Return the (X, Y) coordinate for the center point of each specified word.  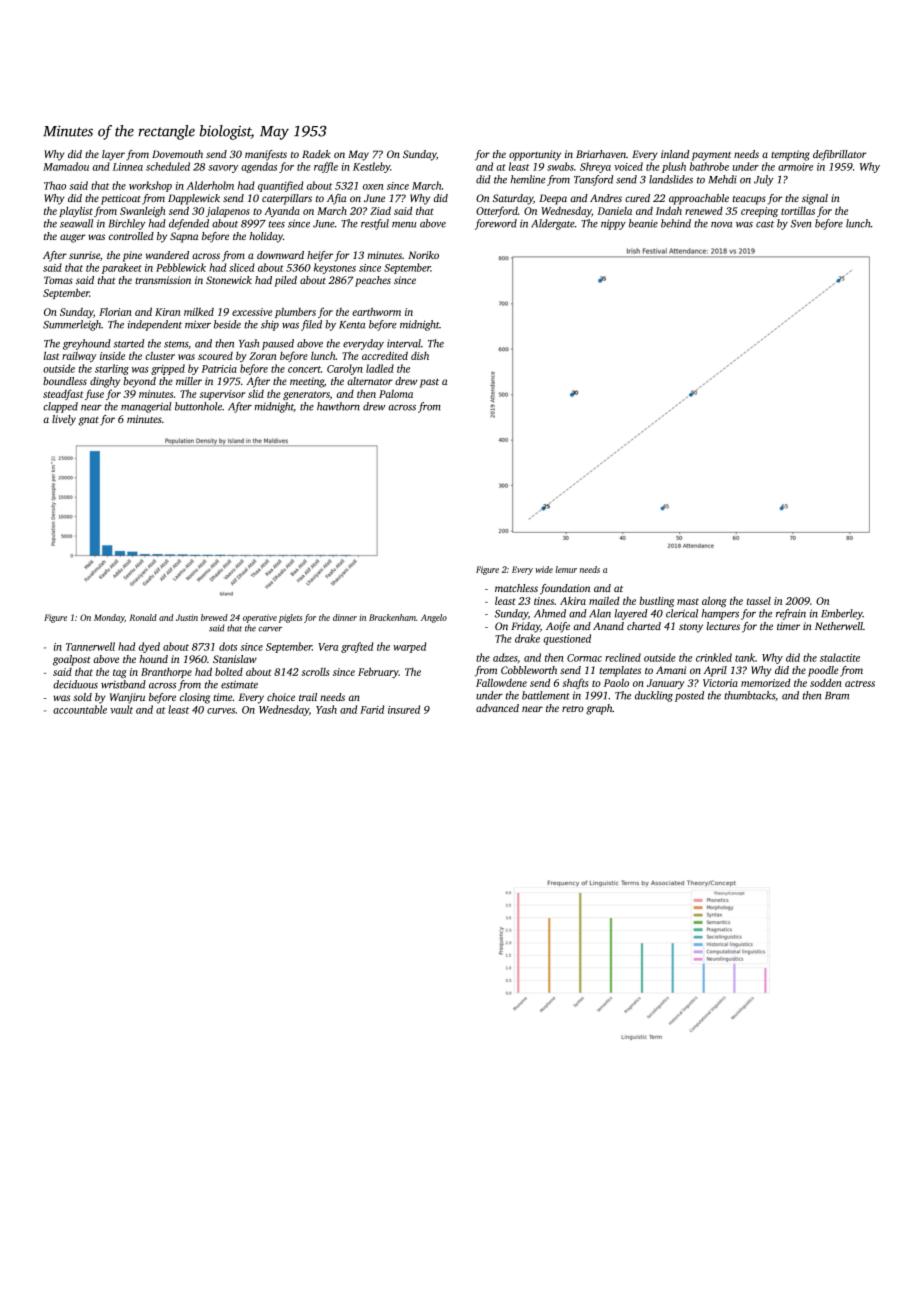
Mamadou (66, 166)
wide (544, 569)
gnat (88, 421)
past (429, 383)
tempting (790, 155)
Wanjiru (127, 698)
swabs (560, 166)
